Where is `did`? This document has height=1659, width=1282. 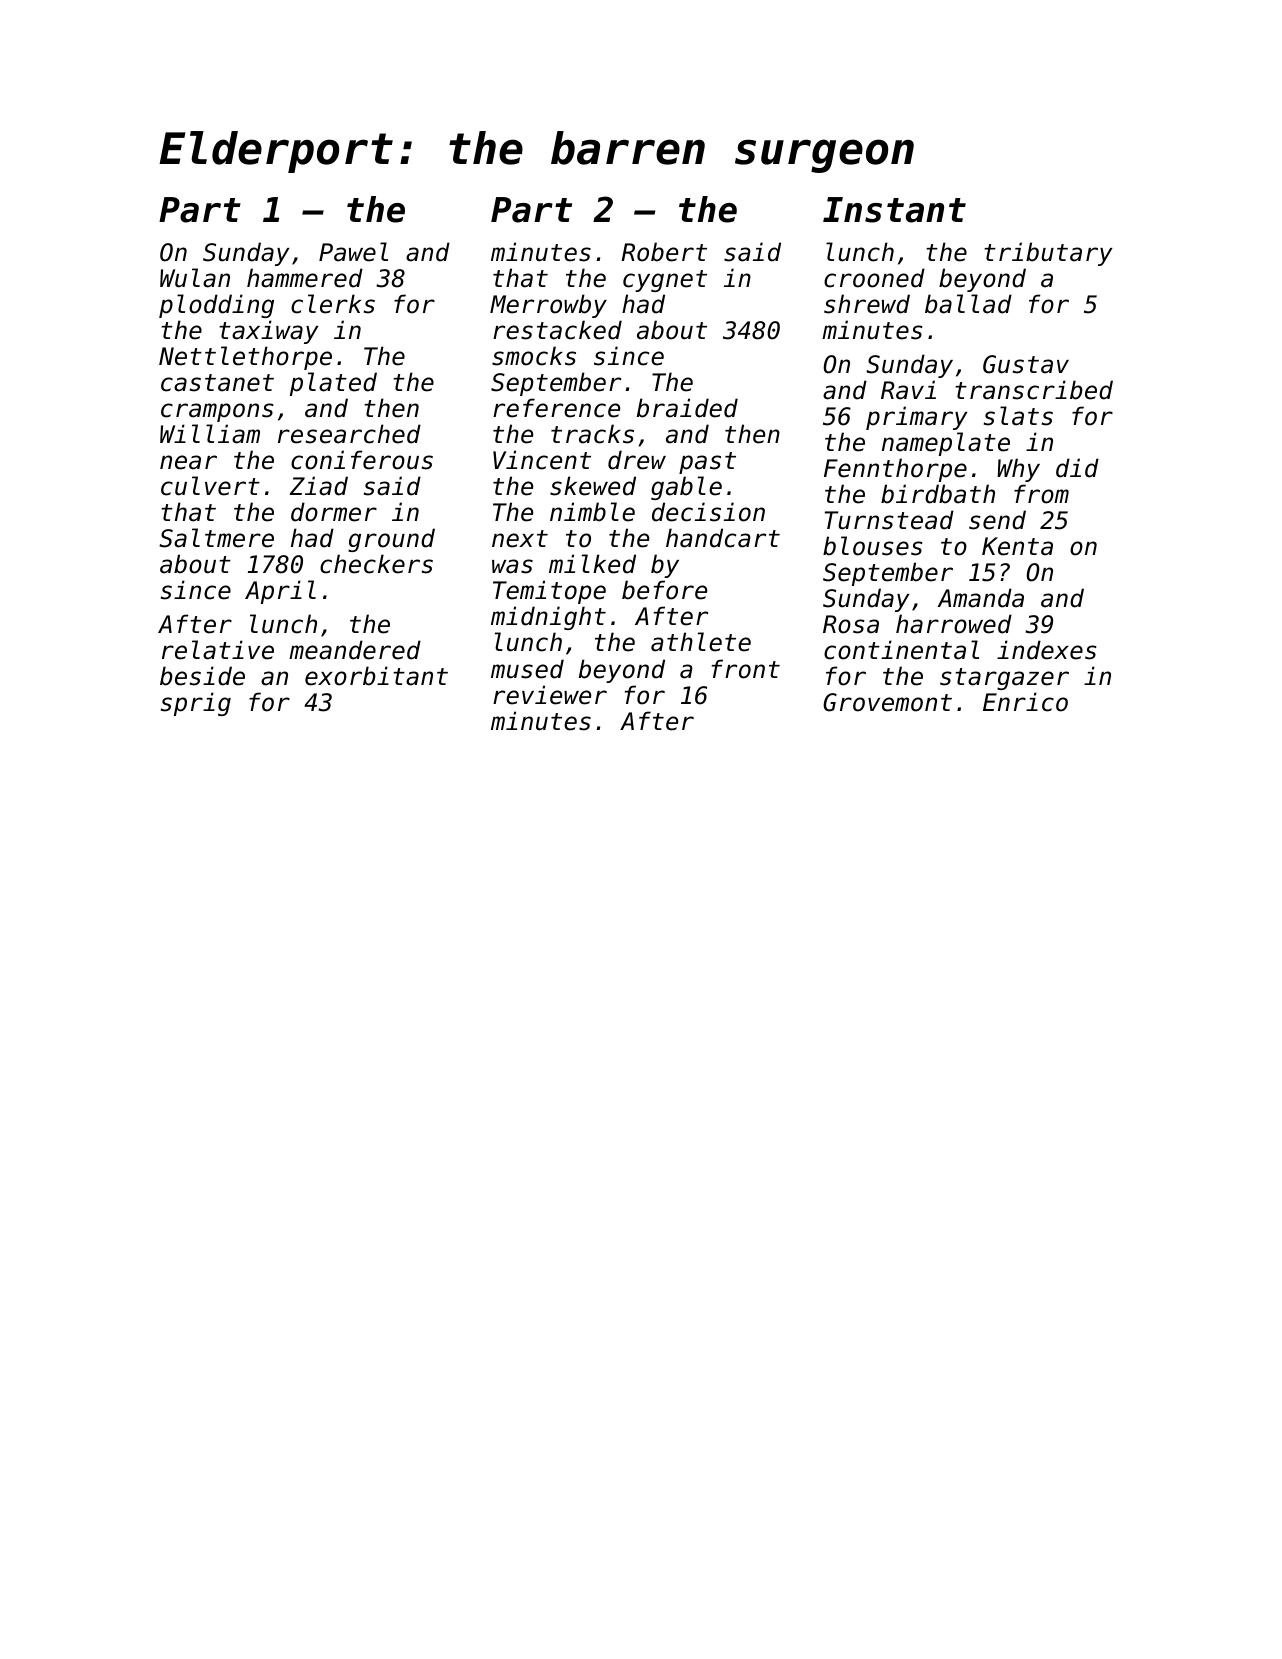
did is located at coordinates (1077, 468).
